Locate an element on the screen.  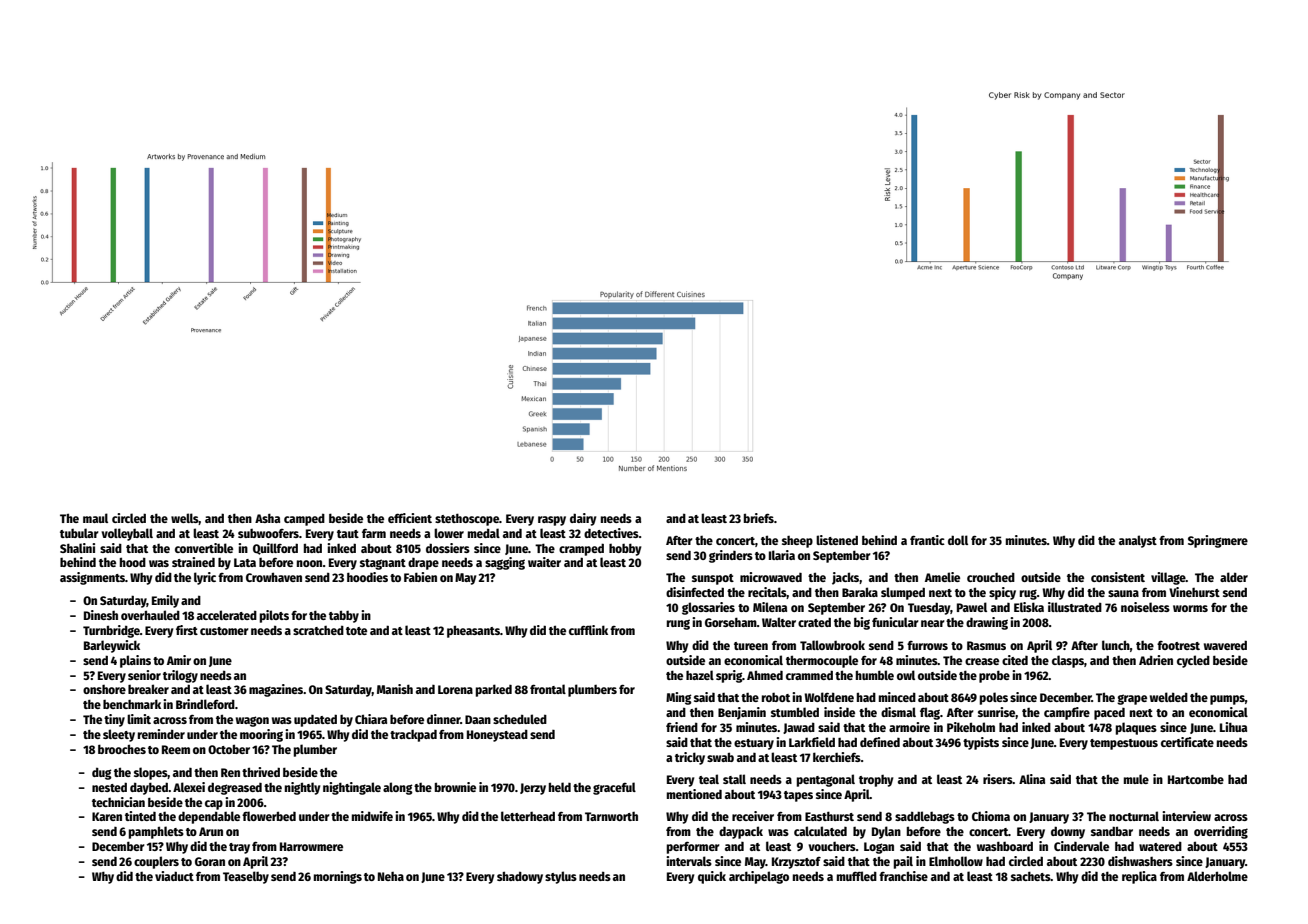
detectives is located at coordinates (611, 533).
